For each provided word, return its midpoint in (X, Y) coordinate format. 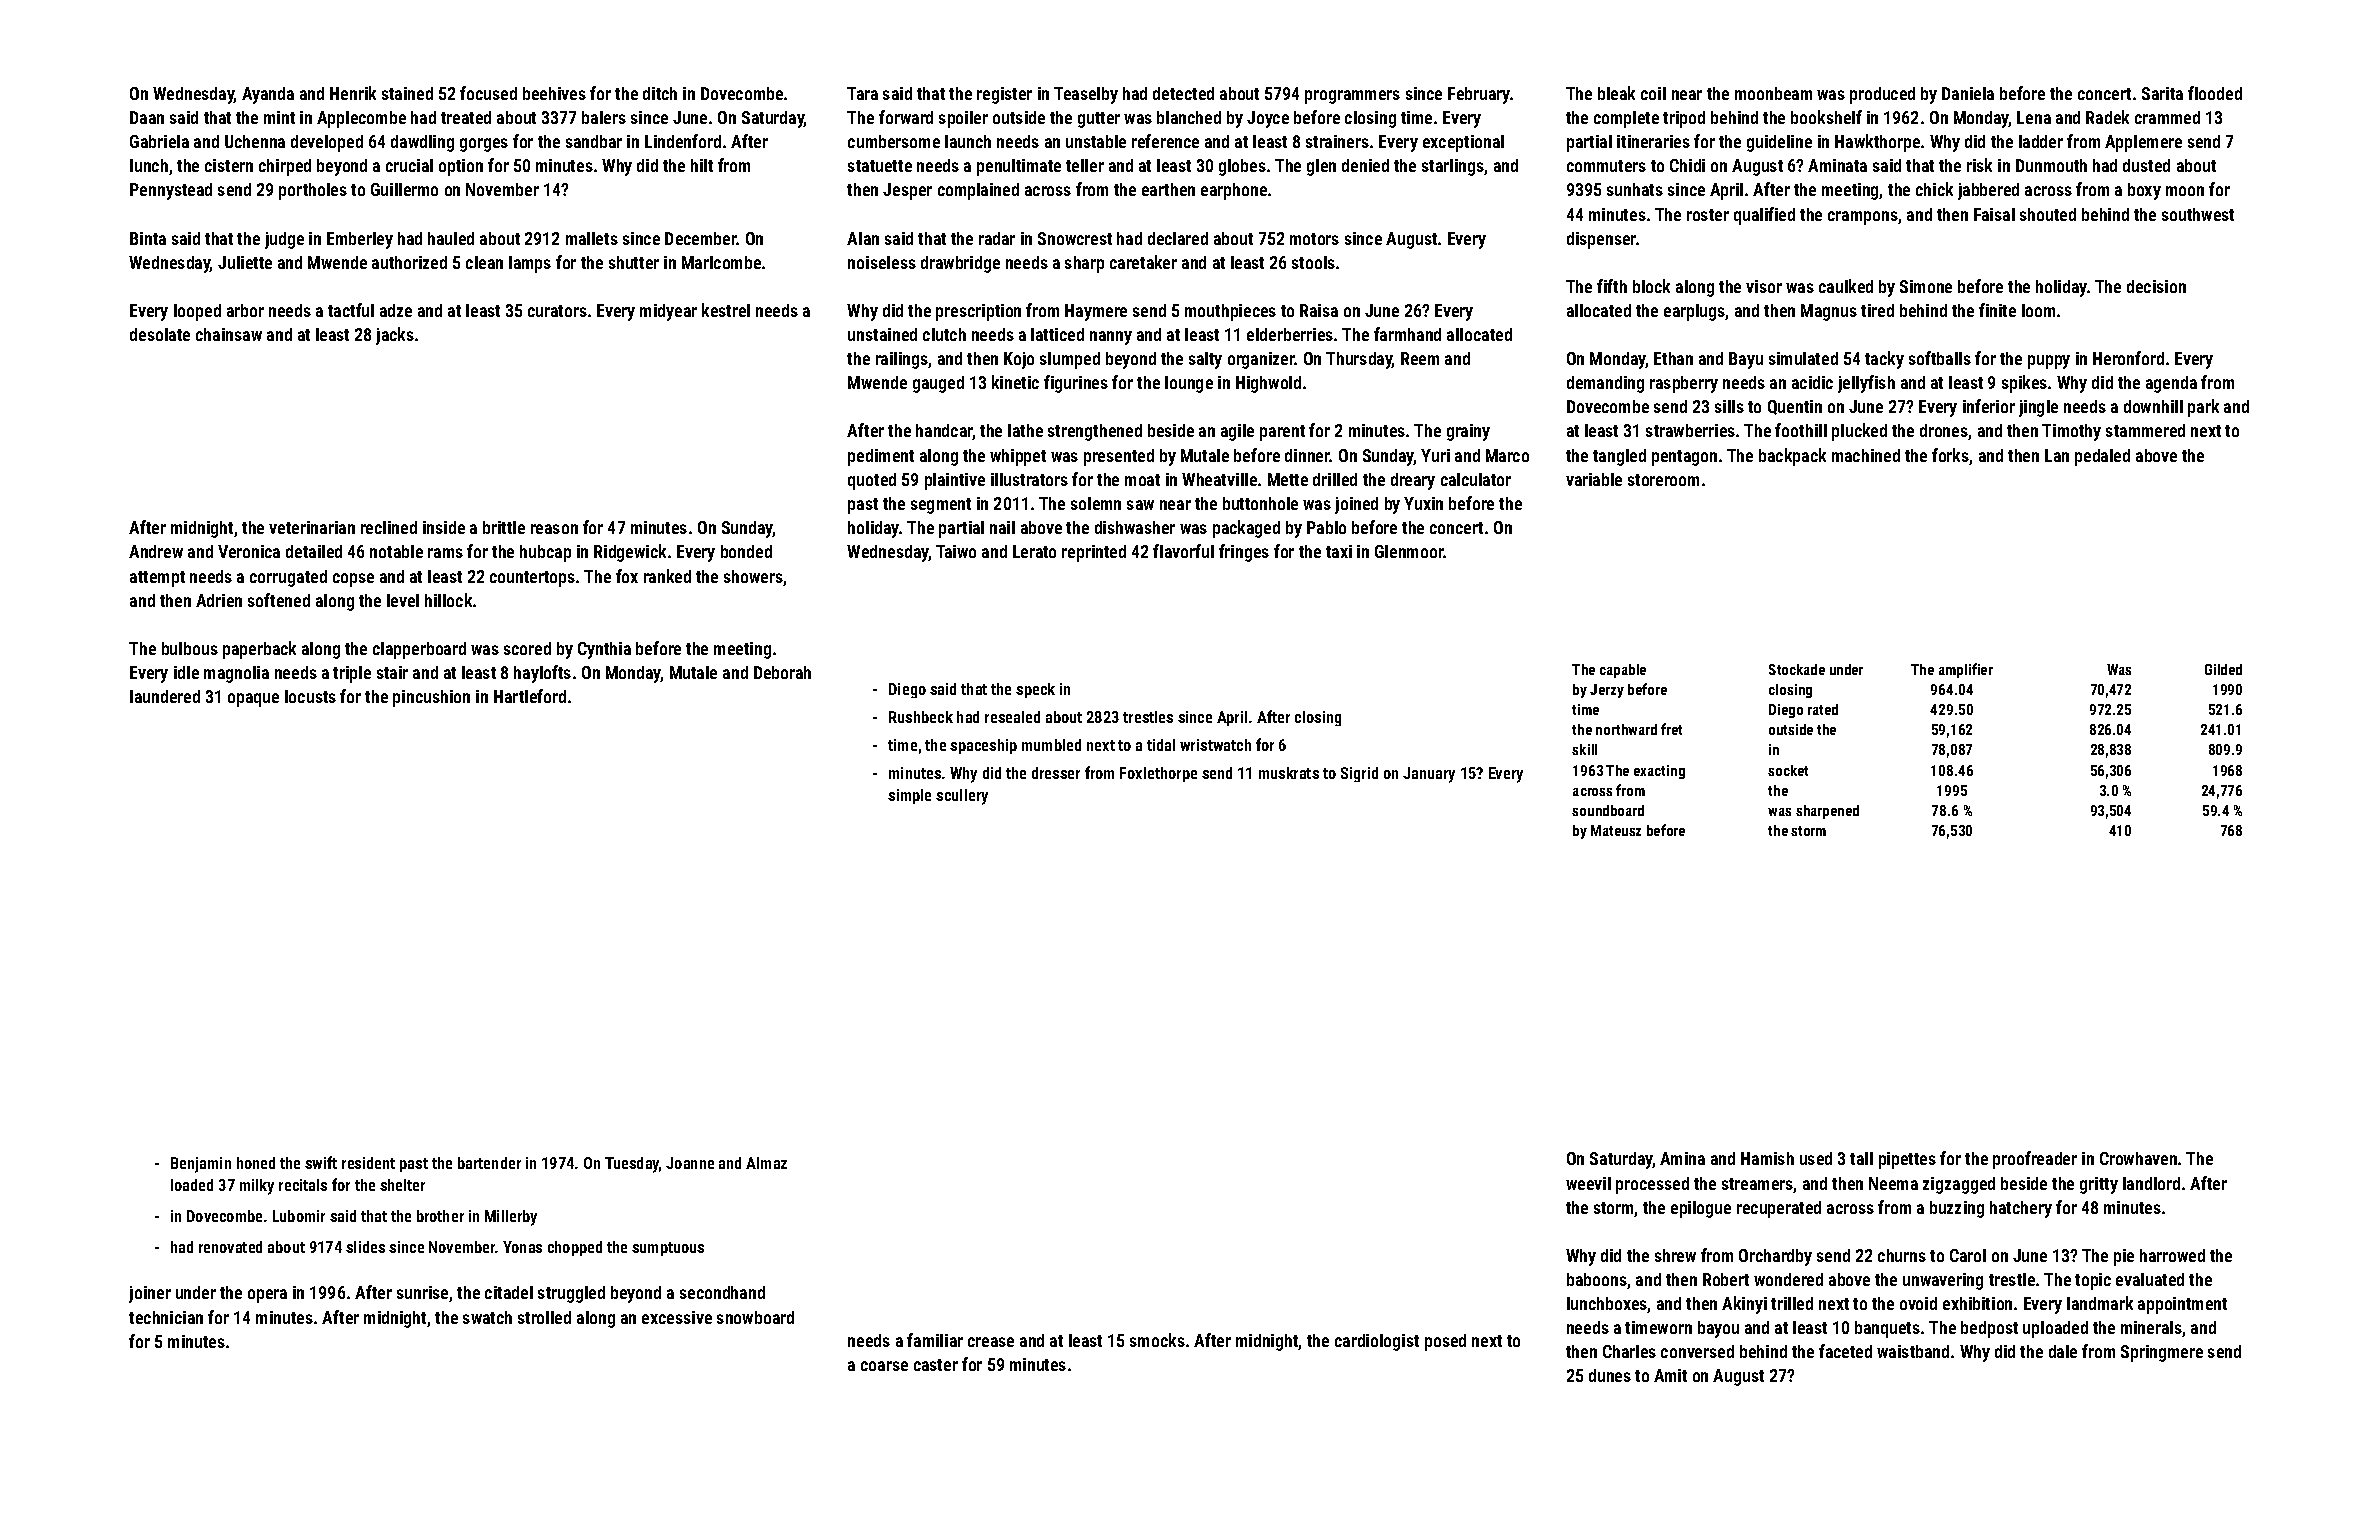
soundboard (1608, 810)
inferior (1989, 406)
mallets (592, 238)
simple (909, 796)
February (1479, 95)
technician (166, 1317)
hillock (448, 600)
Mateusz (1616, 830)
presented (1119, 457)
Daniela (1968, 93)
